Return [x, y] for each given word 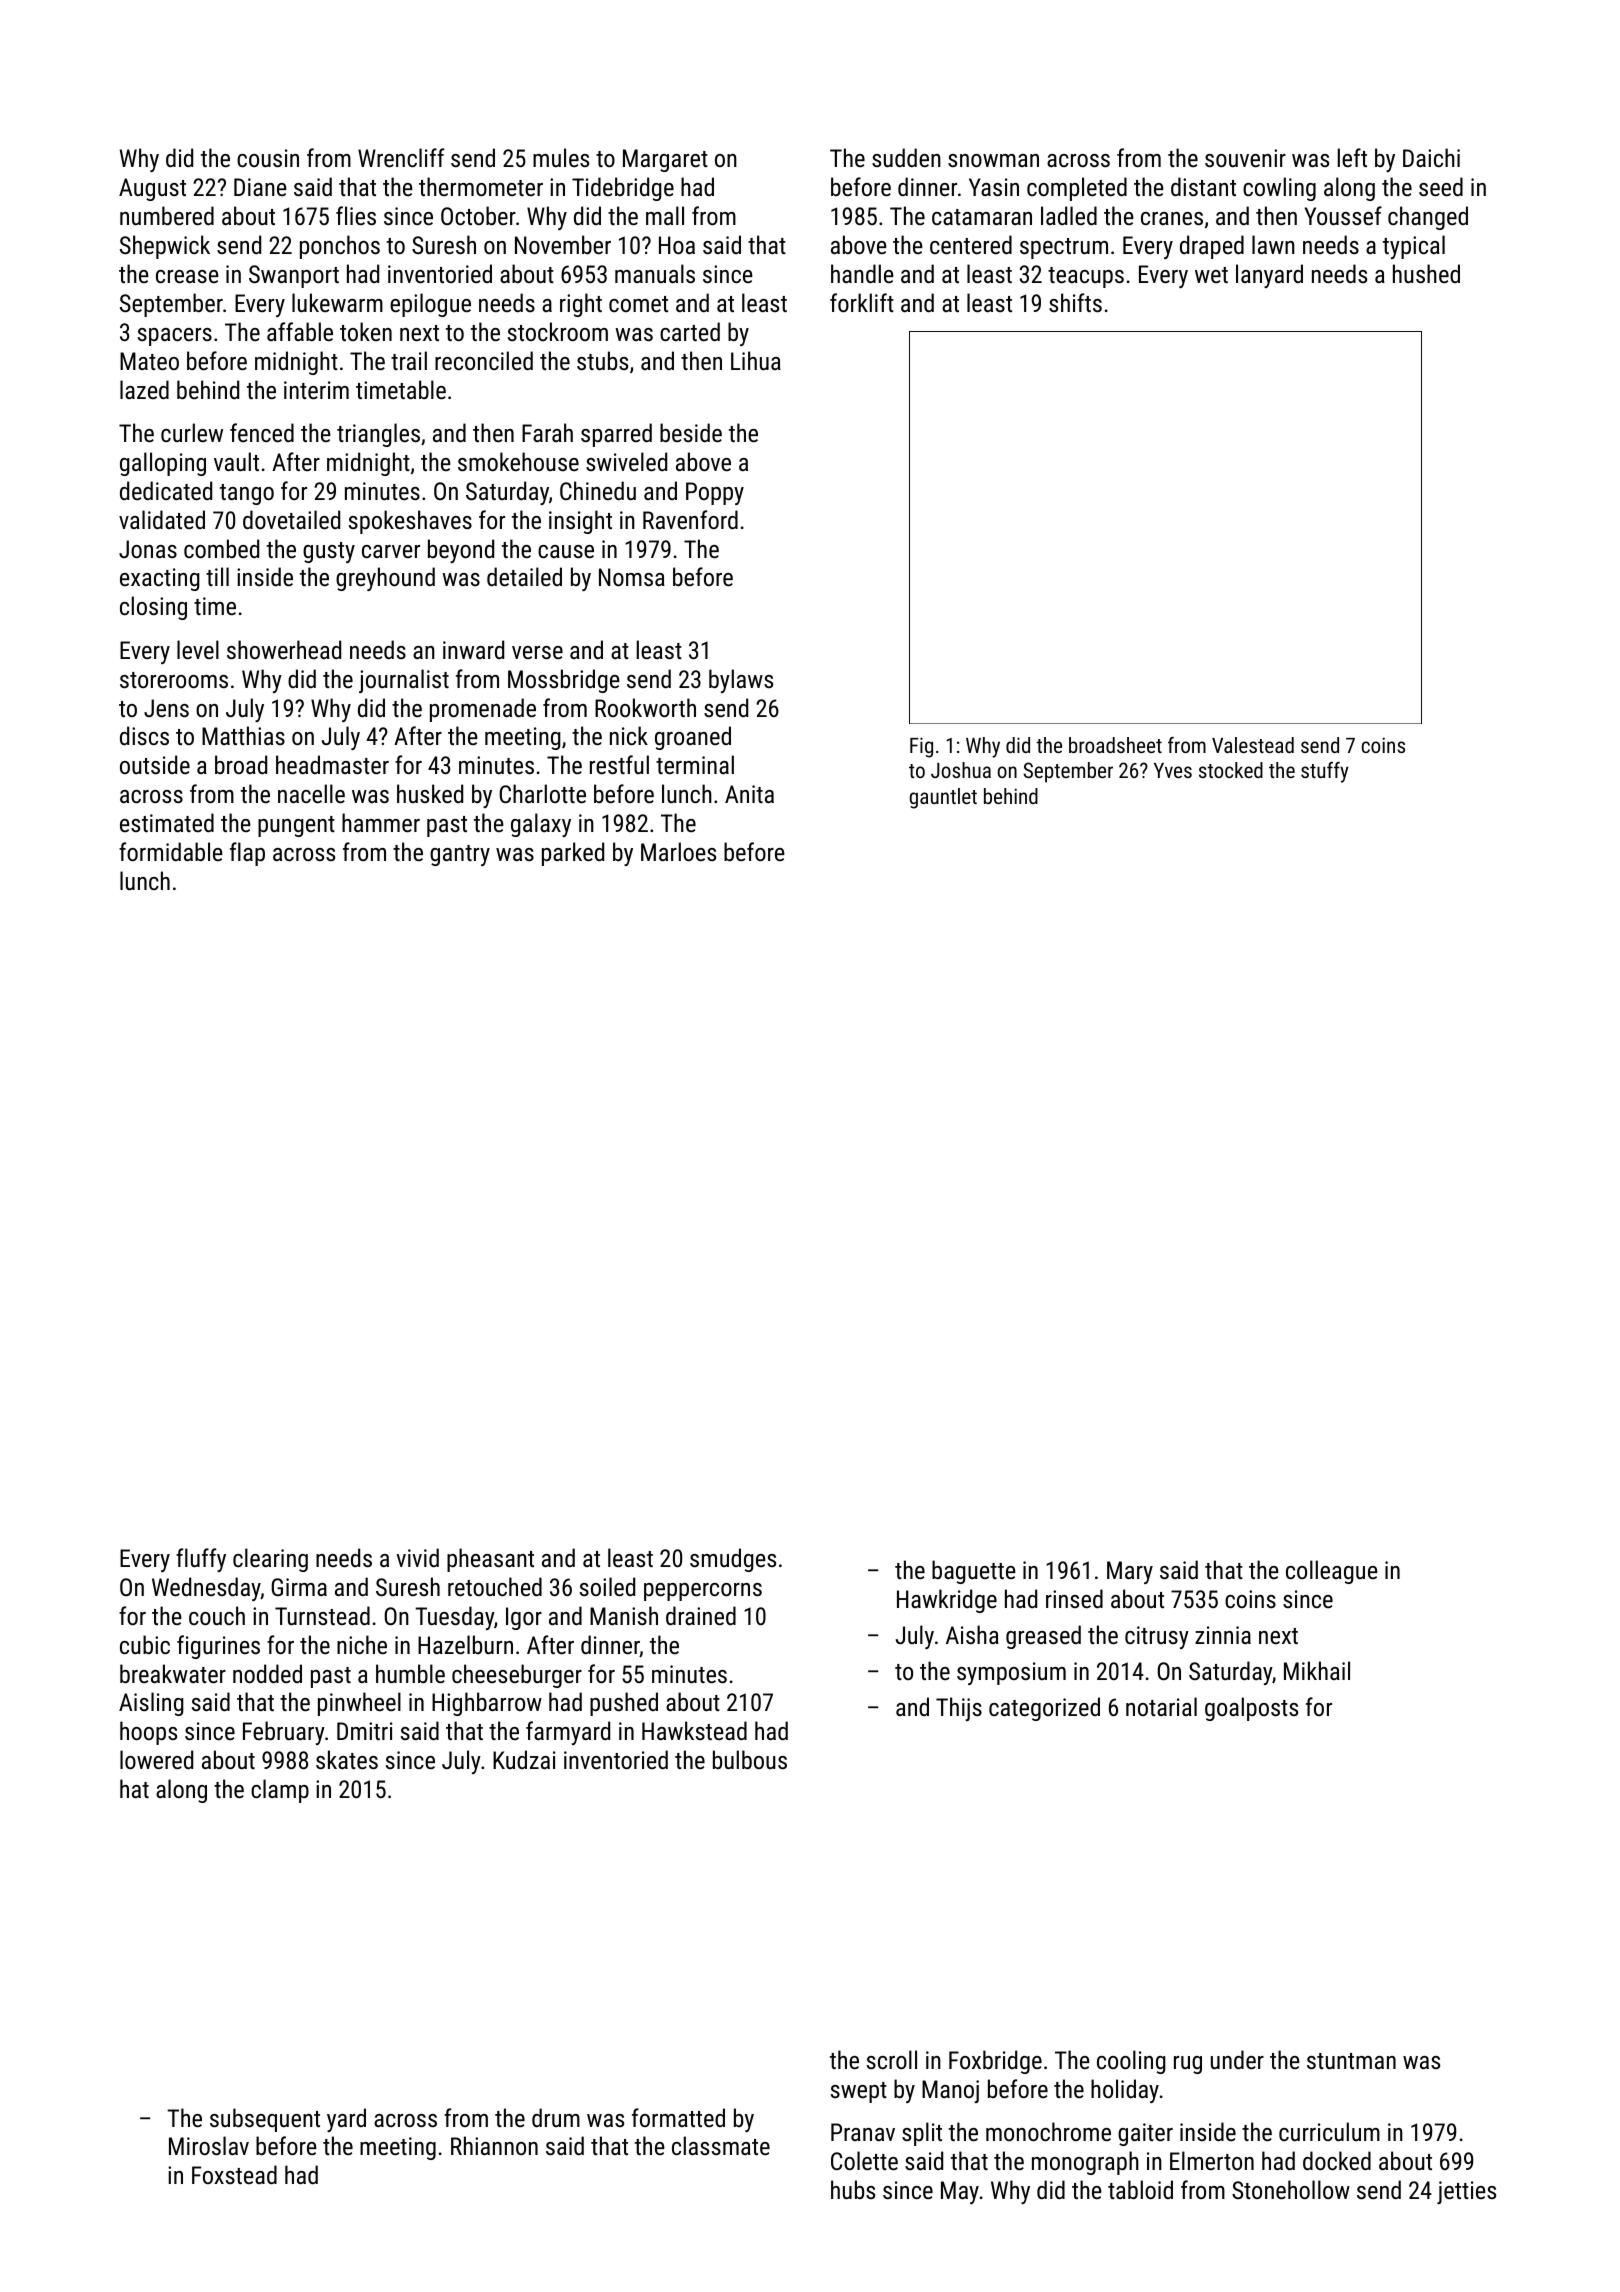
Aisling [151, 1704]
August [152, 189]
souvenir [1245, 158]
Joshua [961, 770]
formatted [678, 2117]
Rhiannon [494, 2145]
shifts [1075, 302]
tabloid [1140, 2189]
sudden [906, 157]
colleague [1332, 1572]
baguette [974, 1572]
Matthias [243, 735]
